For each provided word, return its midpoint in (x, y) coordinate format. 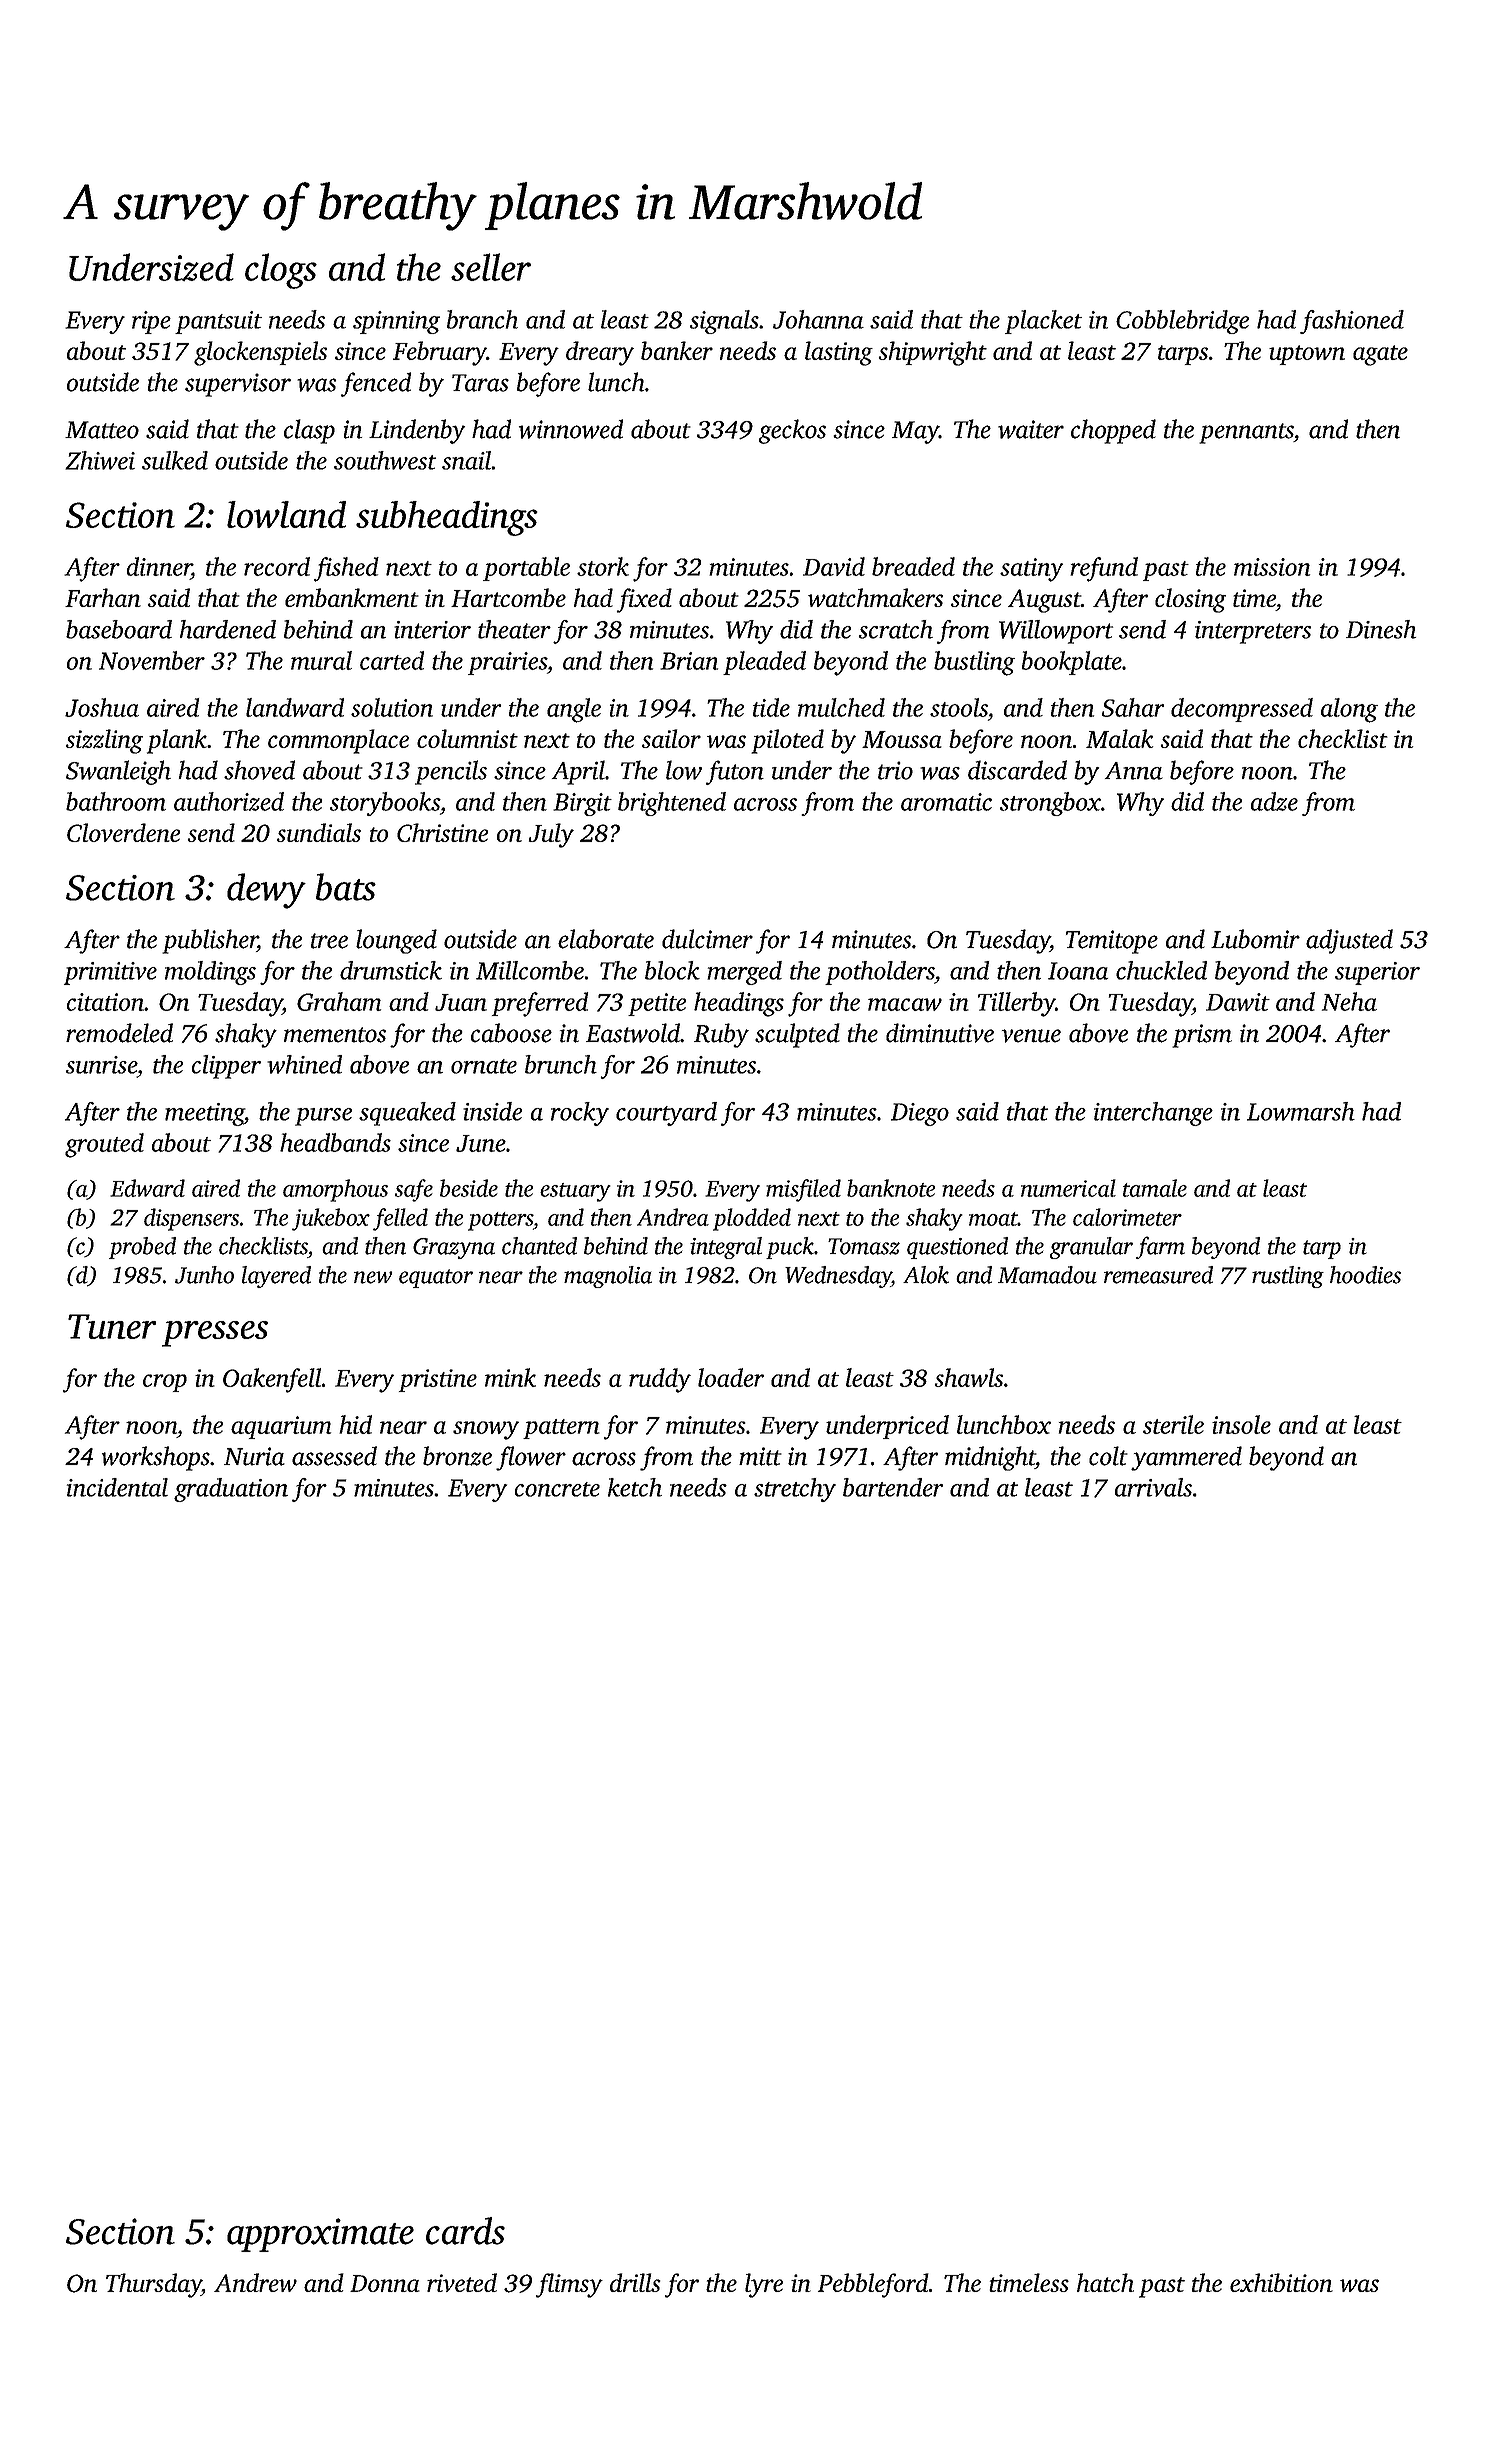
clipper (226, 1067)
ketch (635, 1487)
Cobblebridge (1182, 322)
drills (635, 2282)
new (373, 1277)
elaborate (606, 939)
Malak (1119, 738)
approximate (320, 2235)
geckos (792, 431)
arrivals (1153, 1487)
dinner (159, 566)
